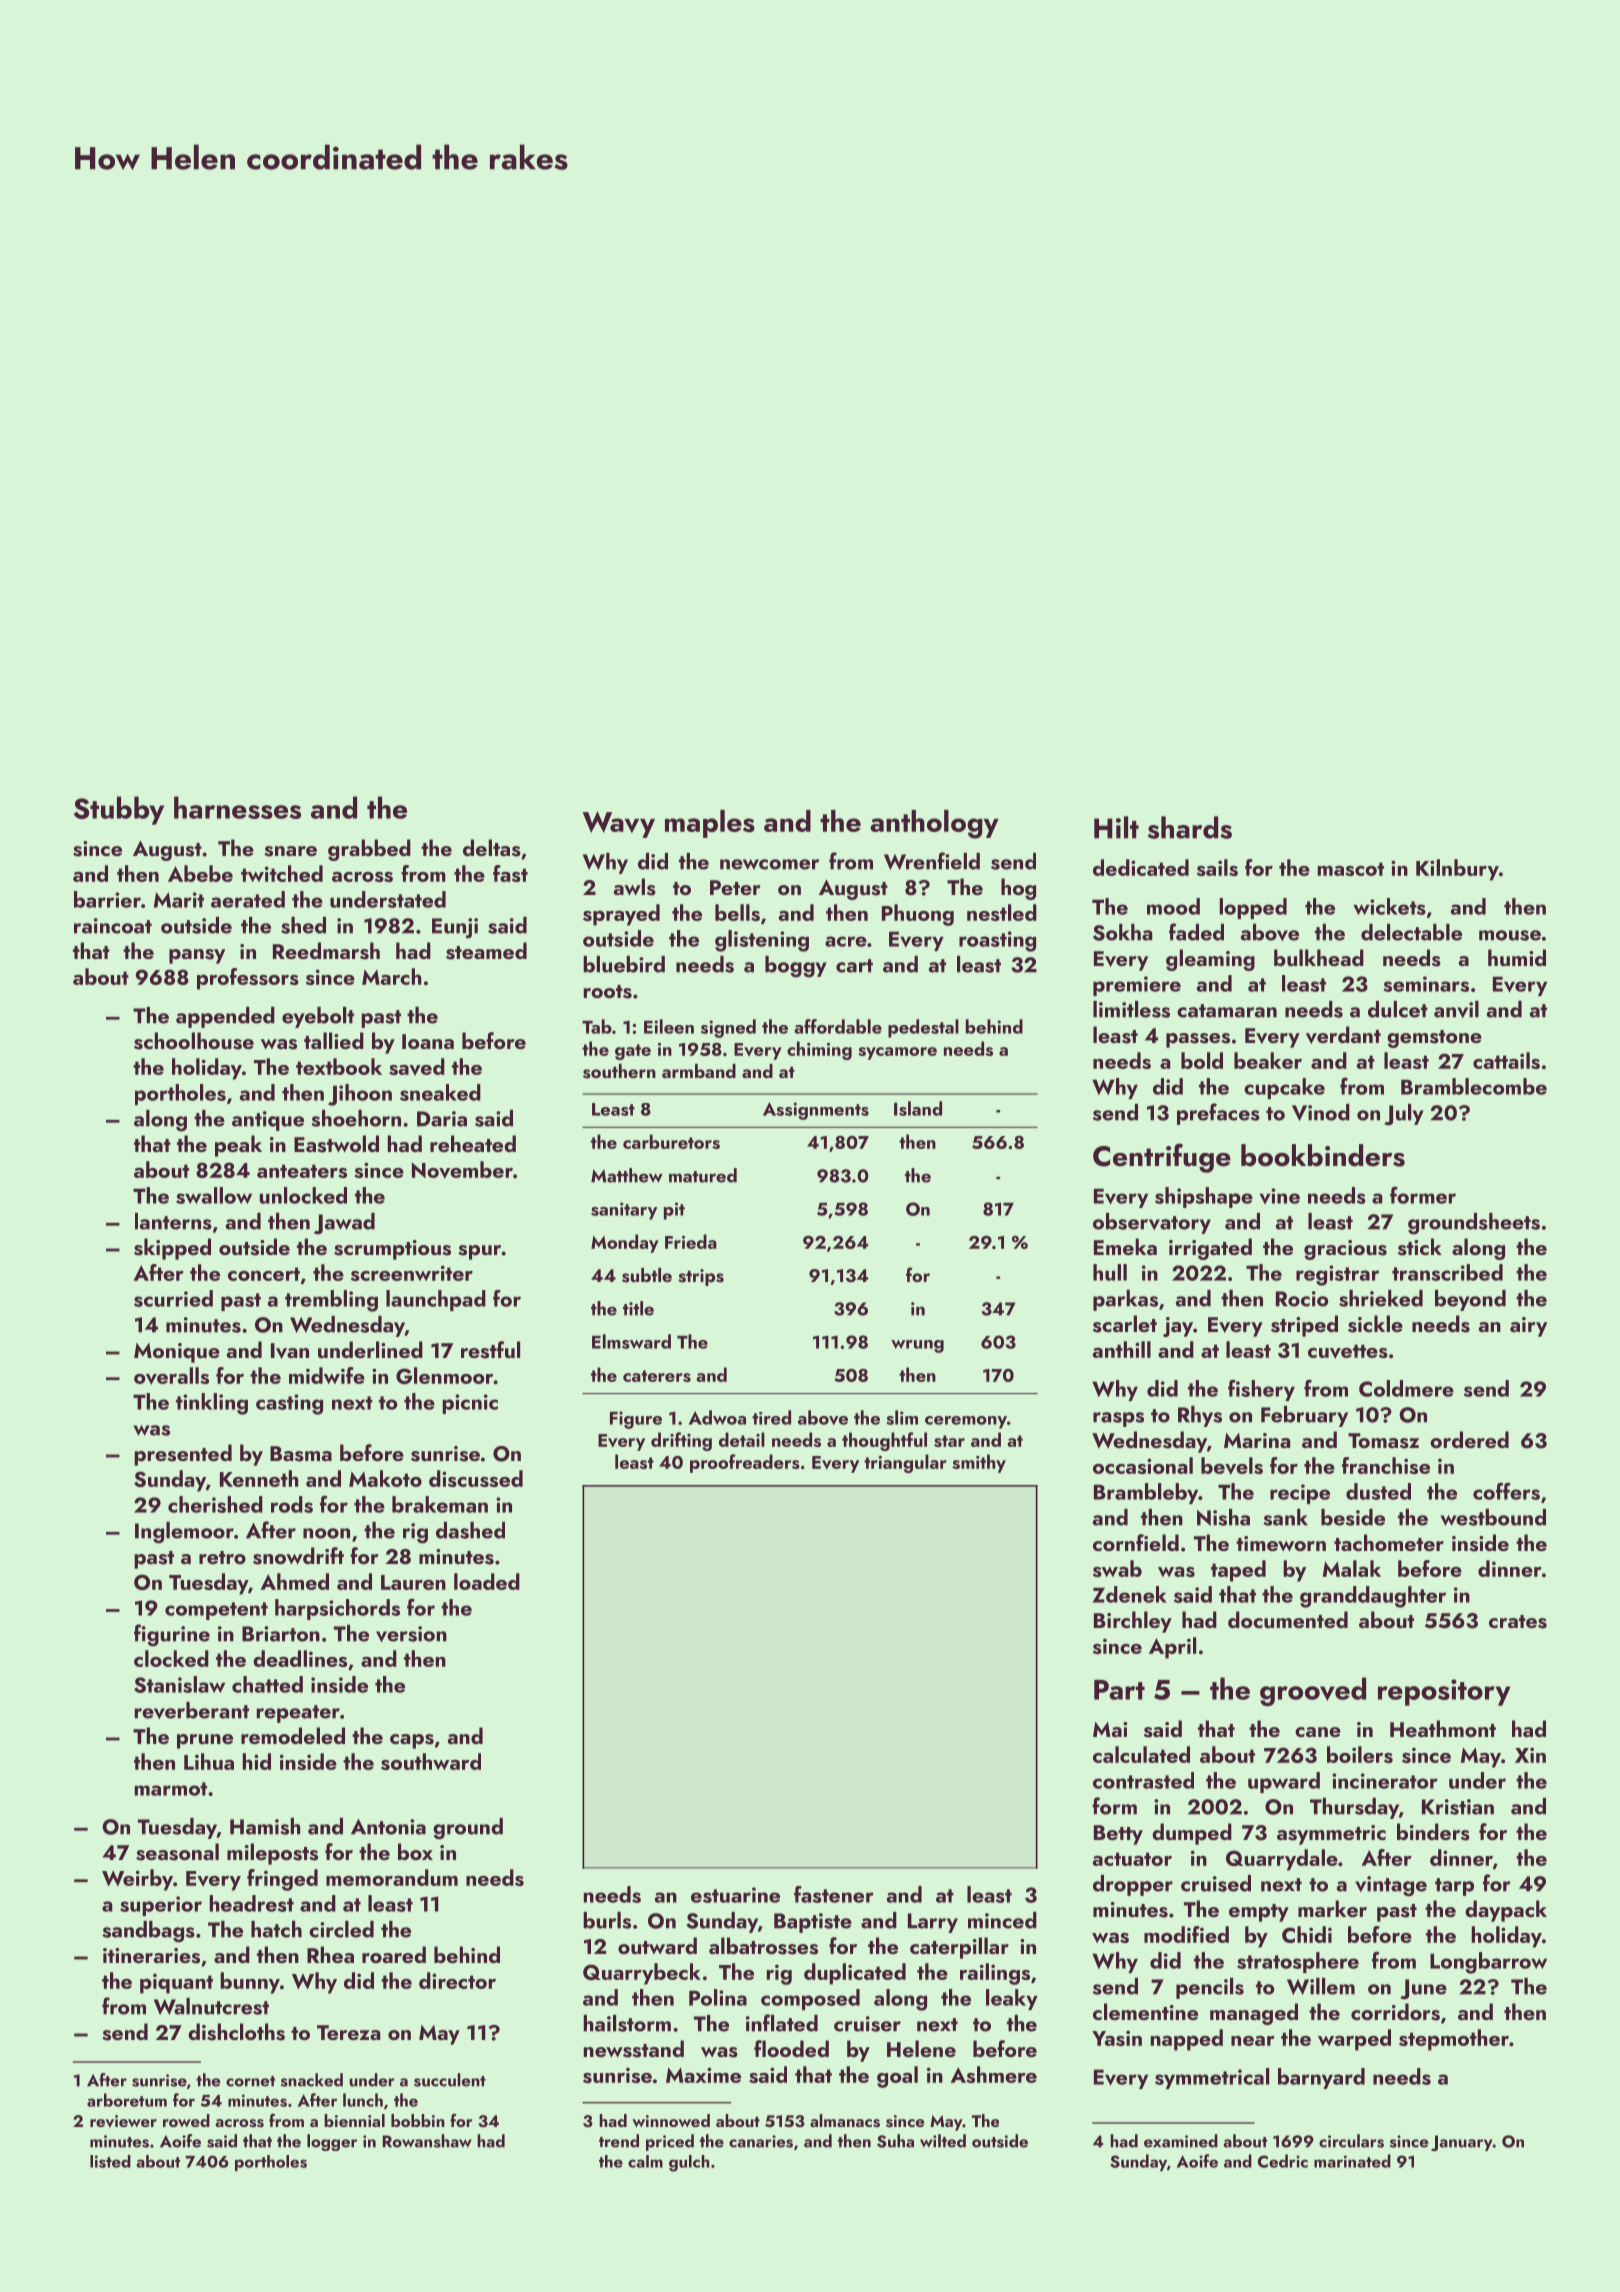 Image resolution: width=1620 pixels, height=2292 pixels. What do you see at coordinates (631, 1341) in the screenshot?
I see `Elmsward` at bounding box center [631, 1341].
